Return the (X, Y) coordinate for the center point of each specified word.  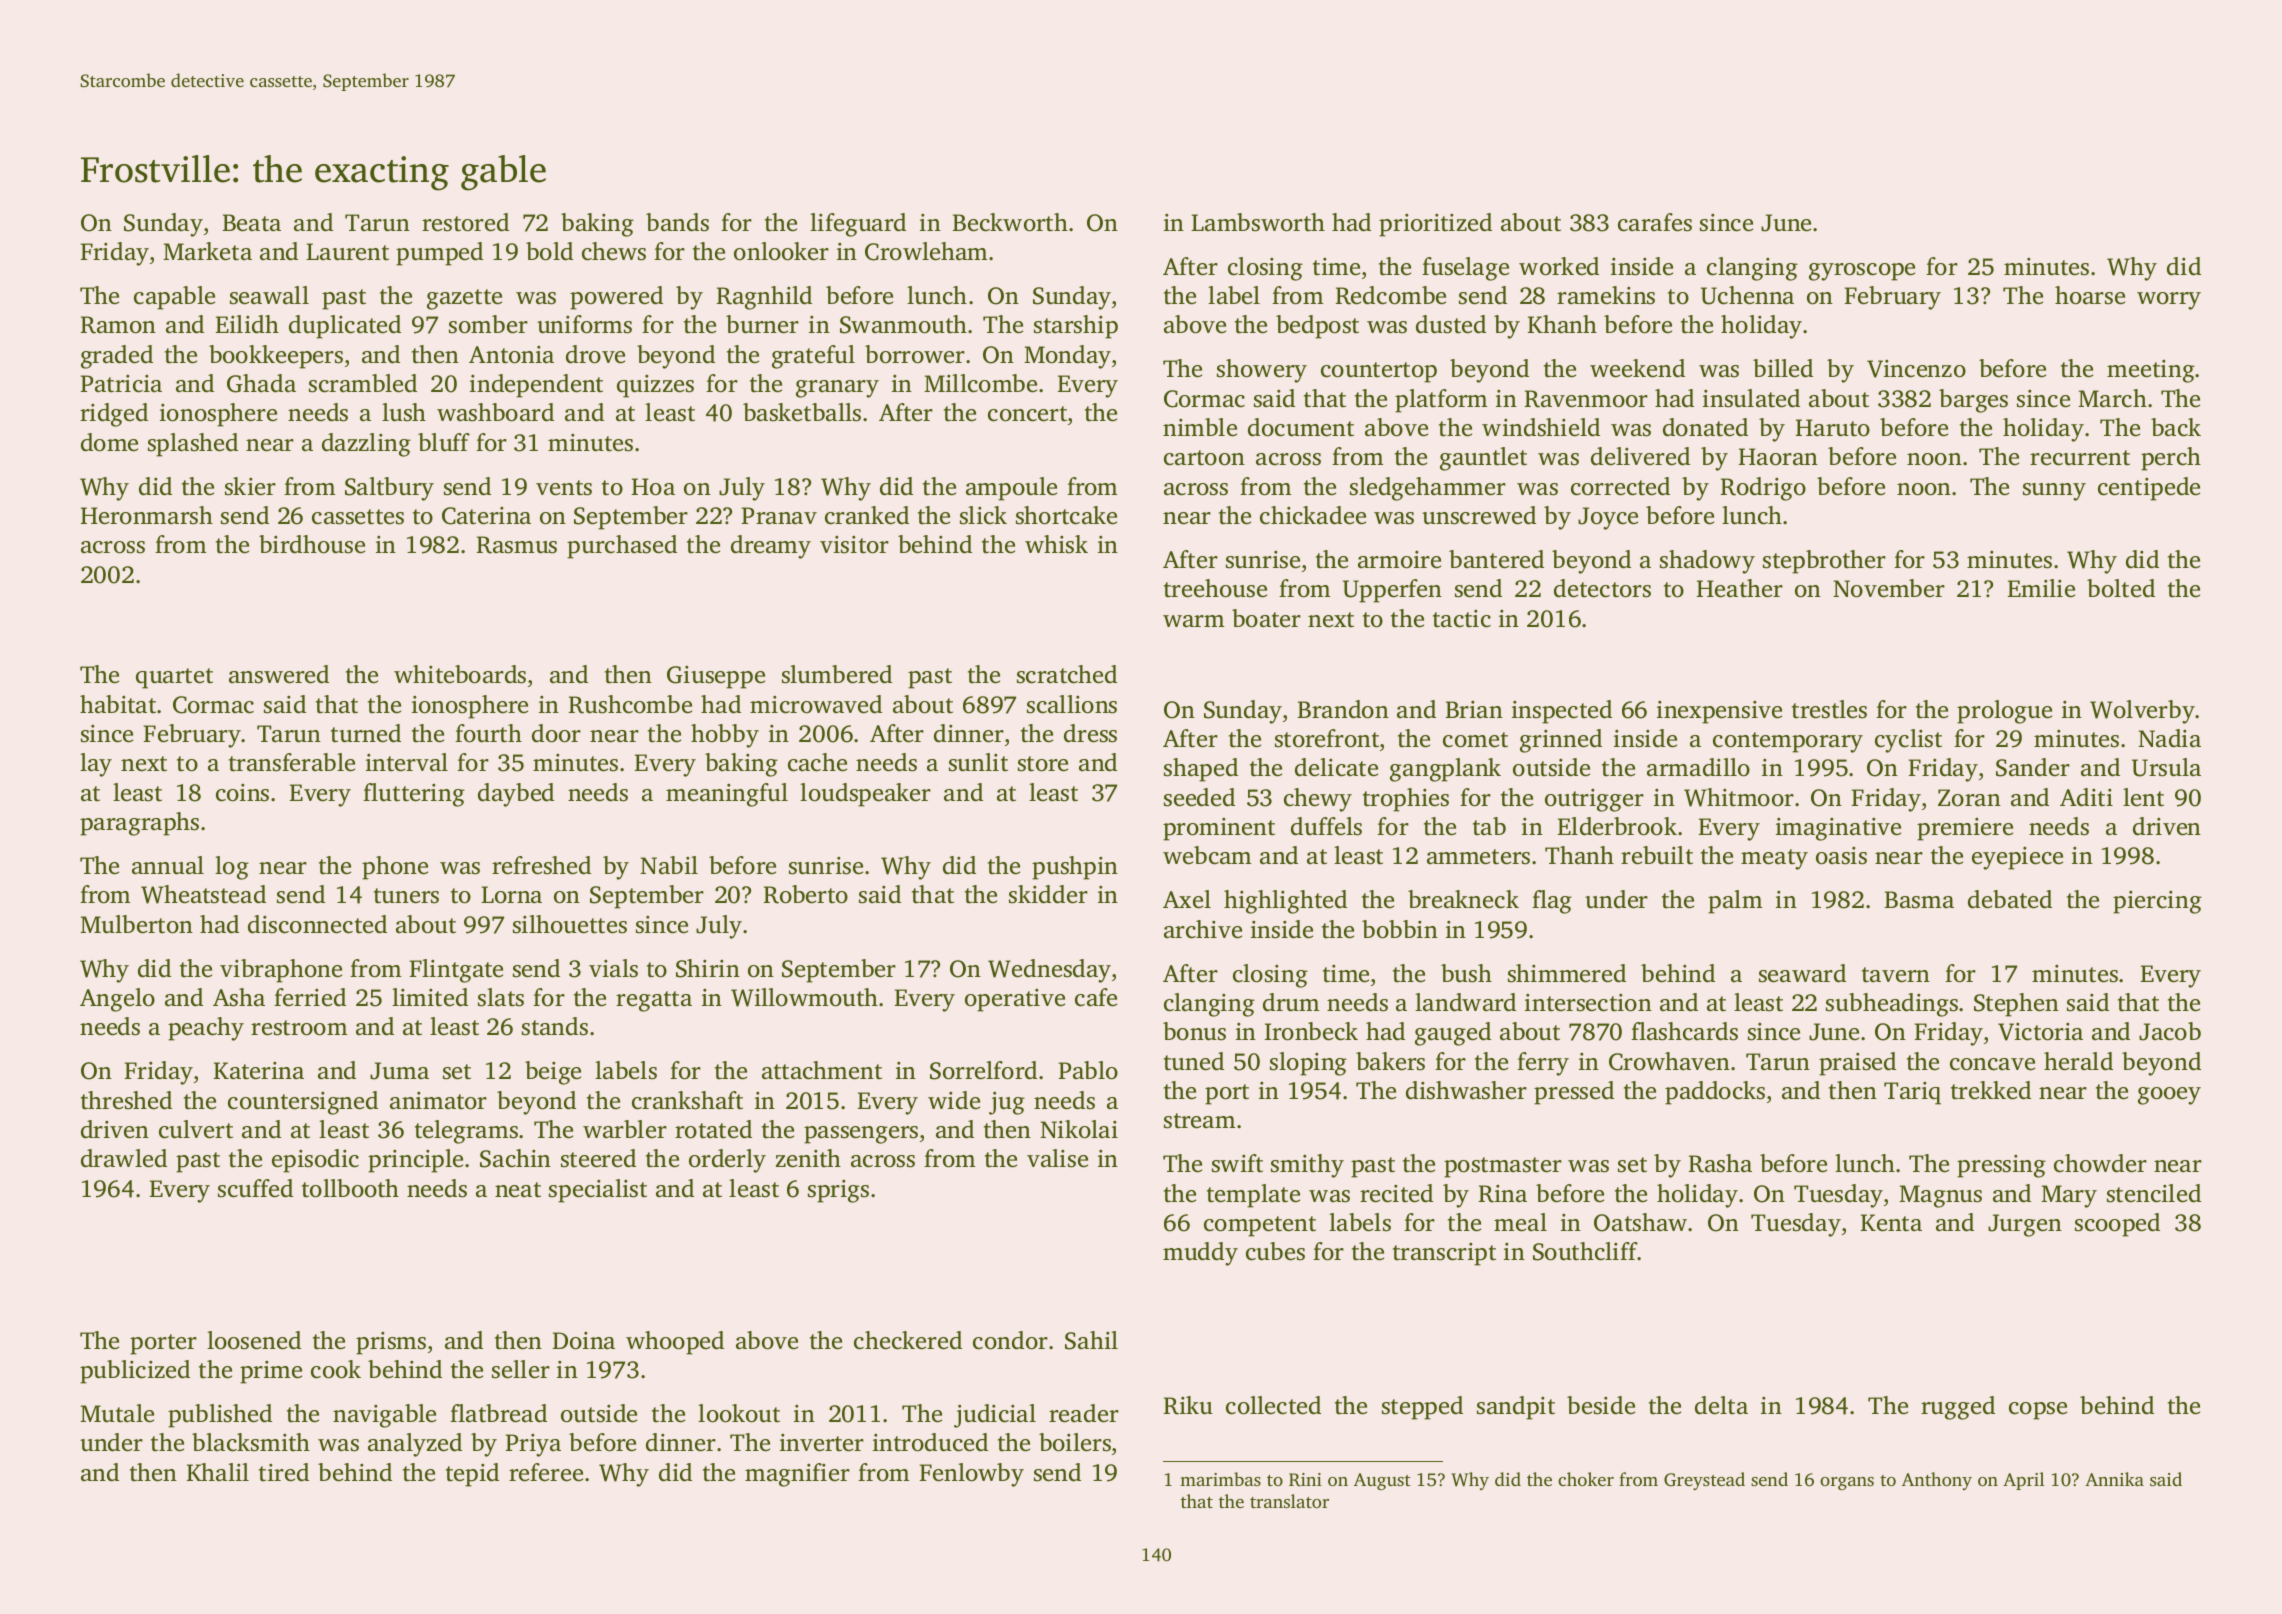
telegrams (466, 1132)
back (2176, 427)
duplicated (345, 327)
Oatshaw (1640, 1222)
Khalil (218, 1472)
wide (954, 1100)
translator (1289, 1501)
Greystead (1704, 1481)
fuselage (1465, 269)
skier (250, 486)
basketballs (802, 412)
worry (2169, 301)
